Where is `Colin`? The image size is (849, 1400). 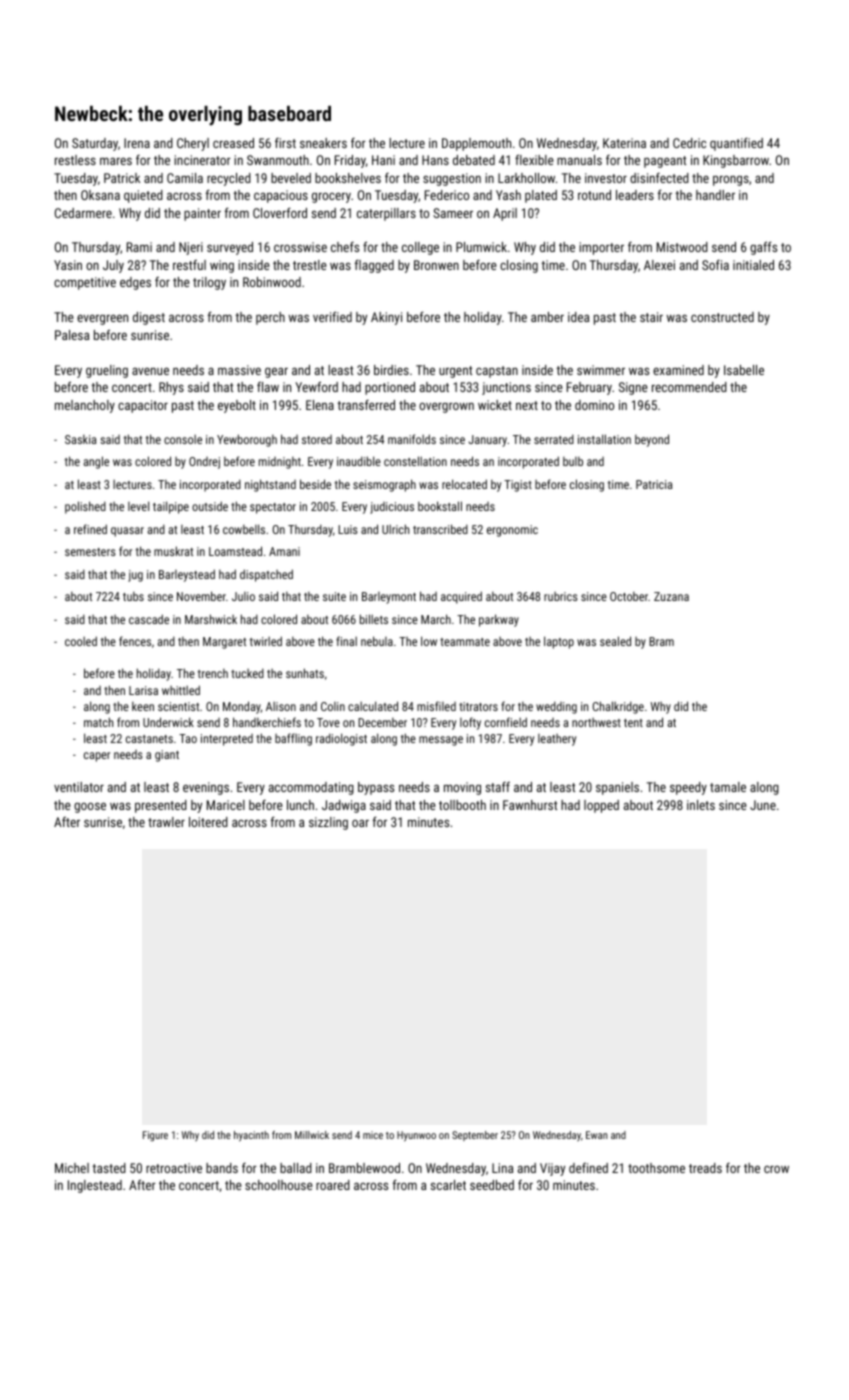 Colin is located at coordinates (333, 706).
